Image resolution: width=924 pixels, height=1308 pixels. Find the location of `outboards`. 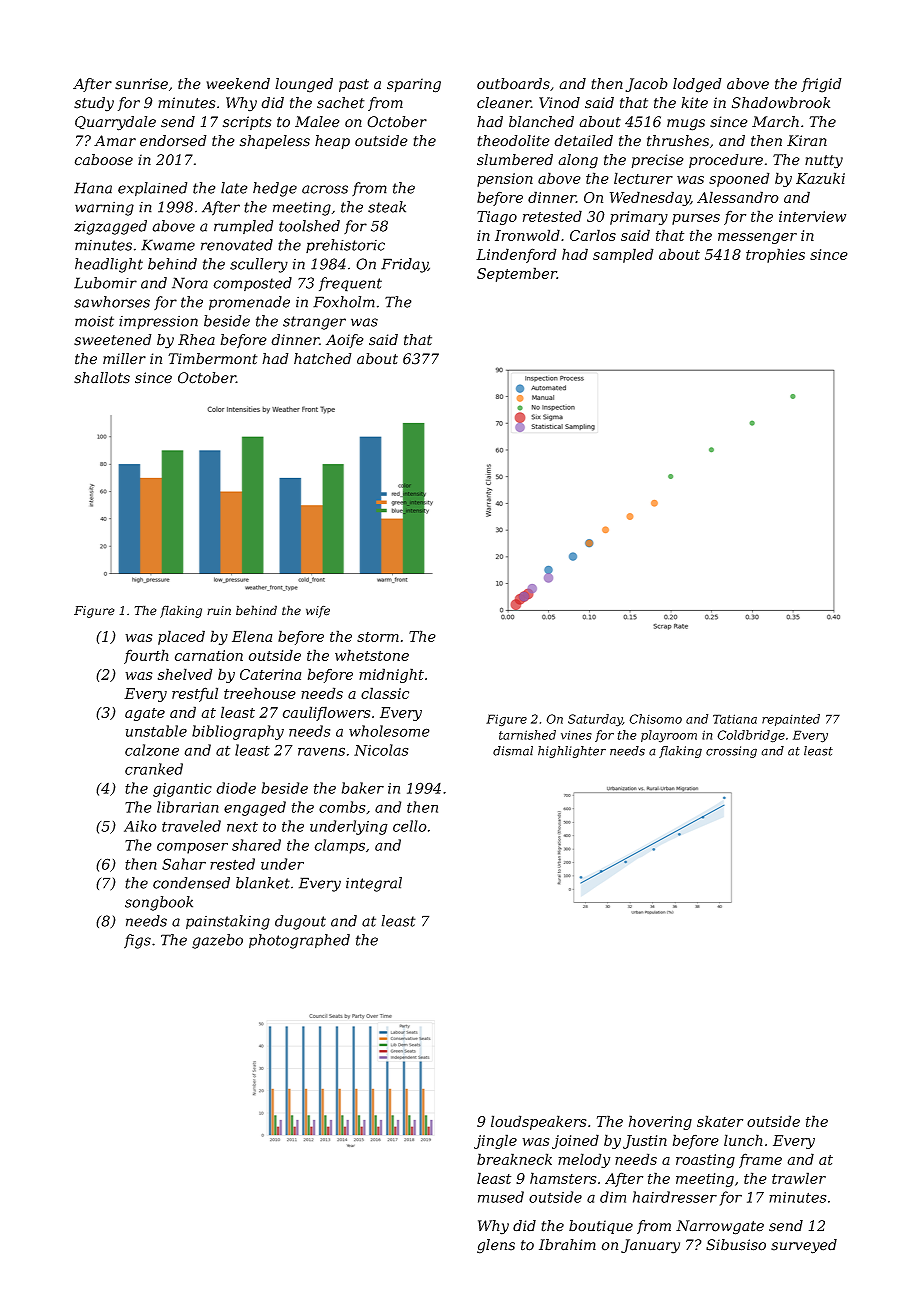

outboards is located at coordinates (513, 84).
